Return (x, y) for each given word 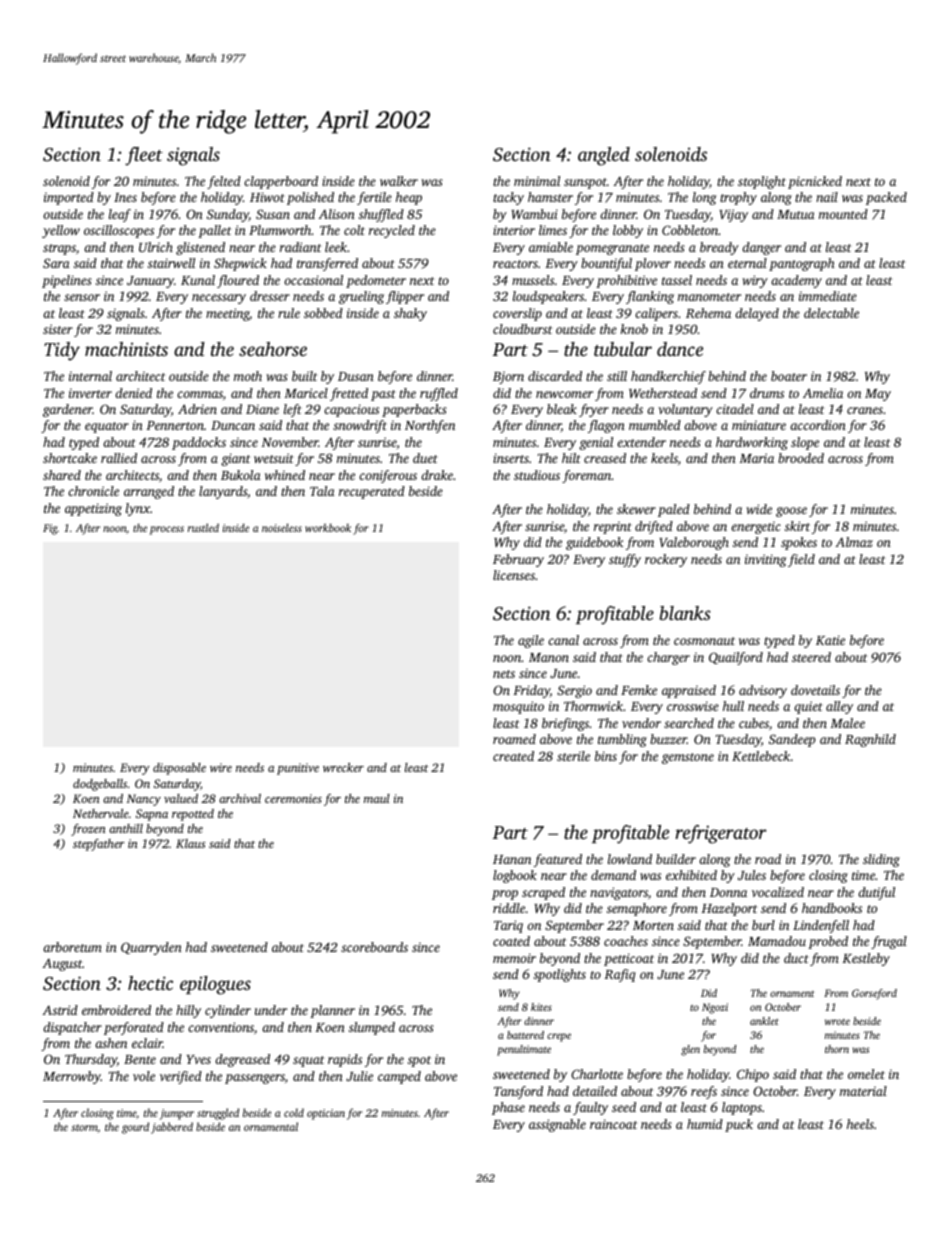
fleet (144, 156)
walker (399, 181)
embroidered (116, 1010)
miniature (759, 425)
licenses (514, 575)
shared (62, 475)
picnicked (815, 182)
